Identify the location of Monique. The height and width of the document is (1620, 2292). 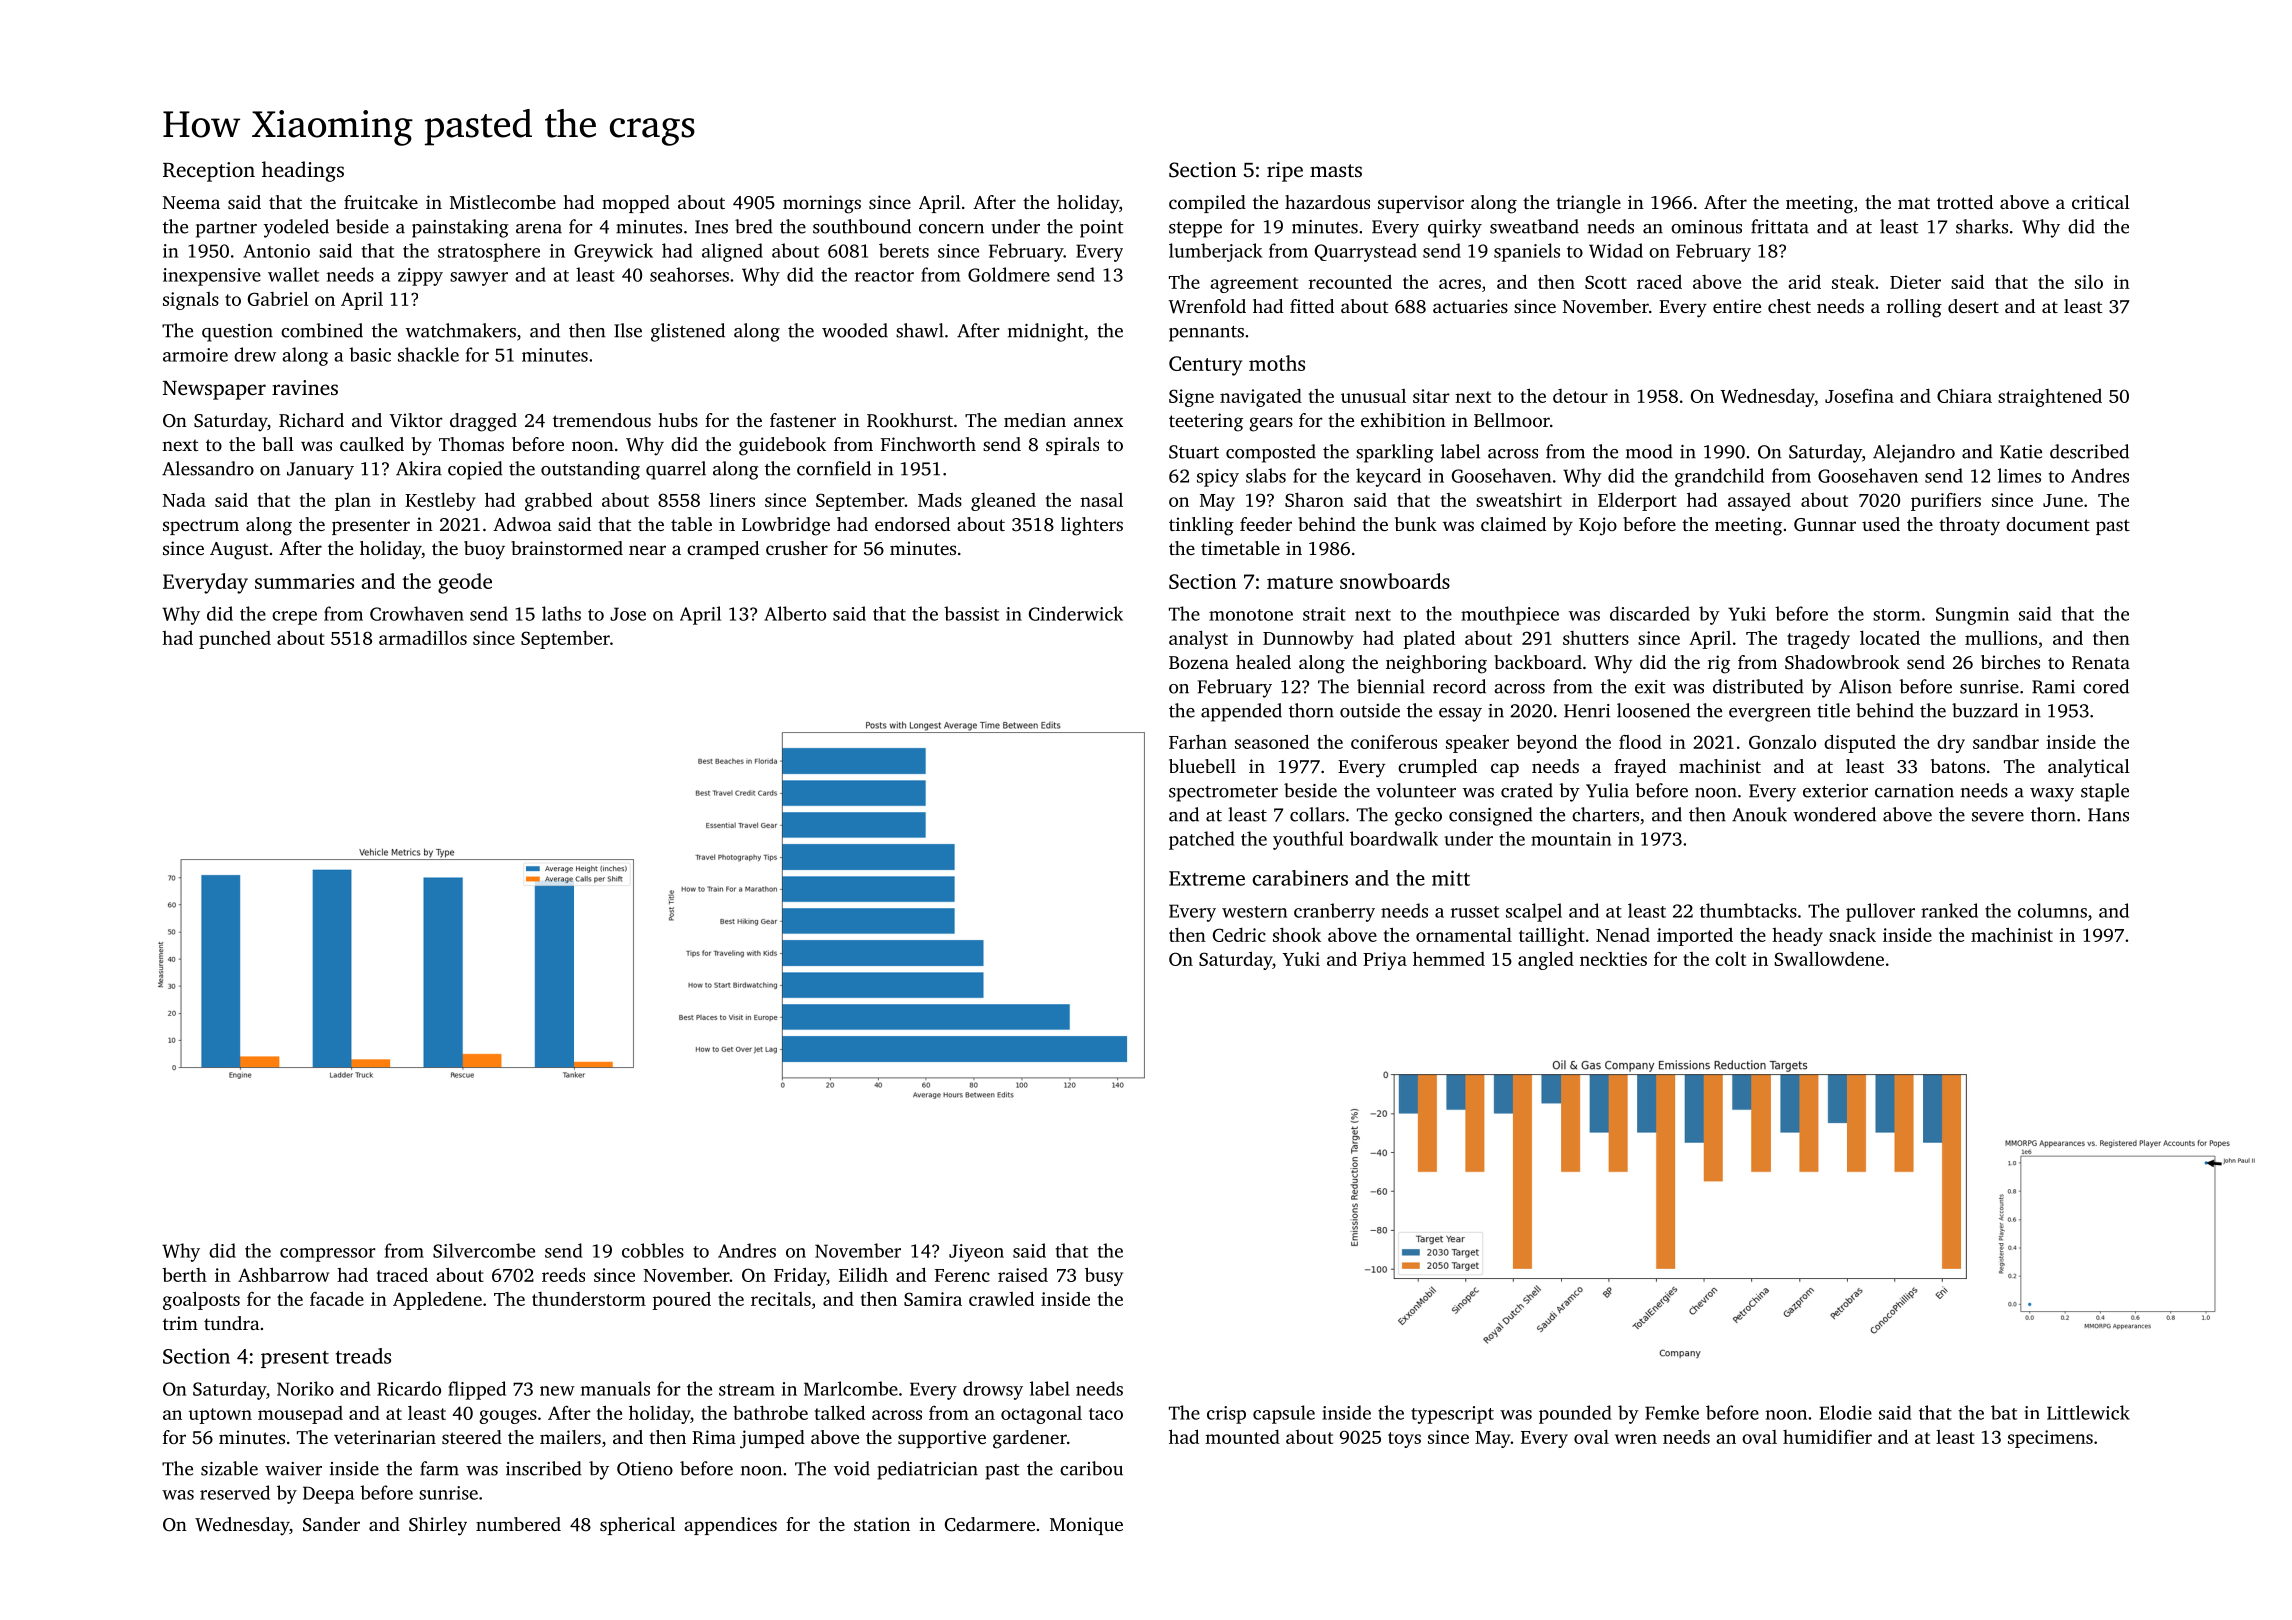
(1086, 1526).
